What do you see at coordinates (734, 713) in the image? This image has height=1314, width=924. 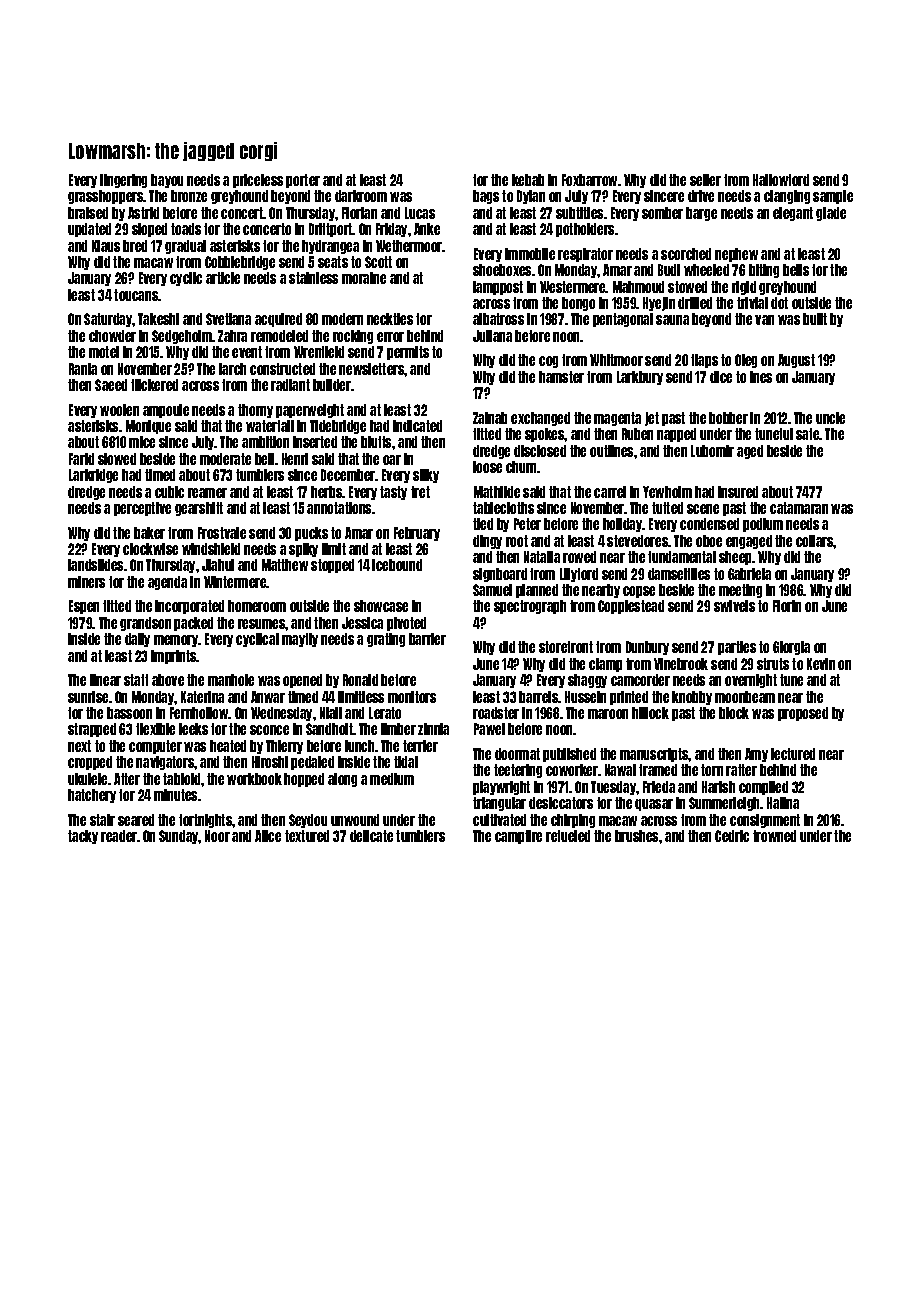 I see `block` at bounding box center [734, 713].
